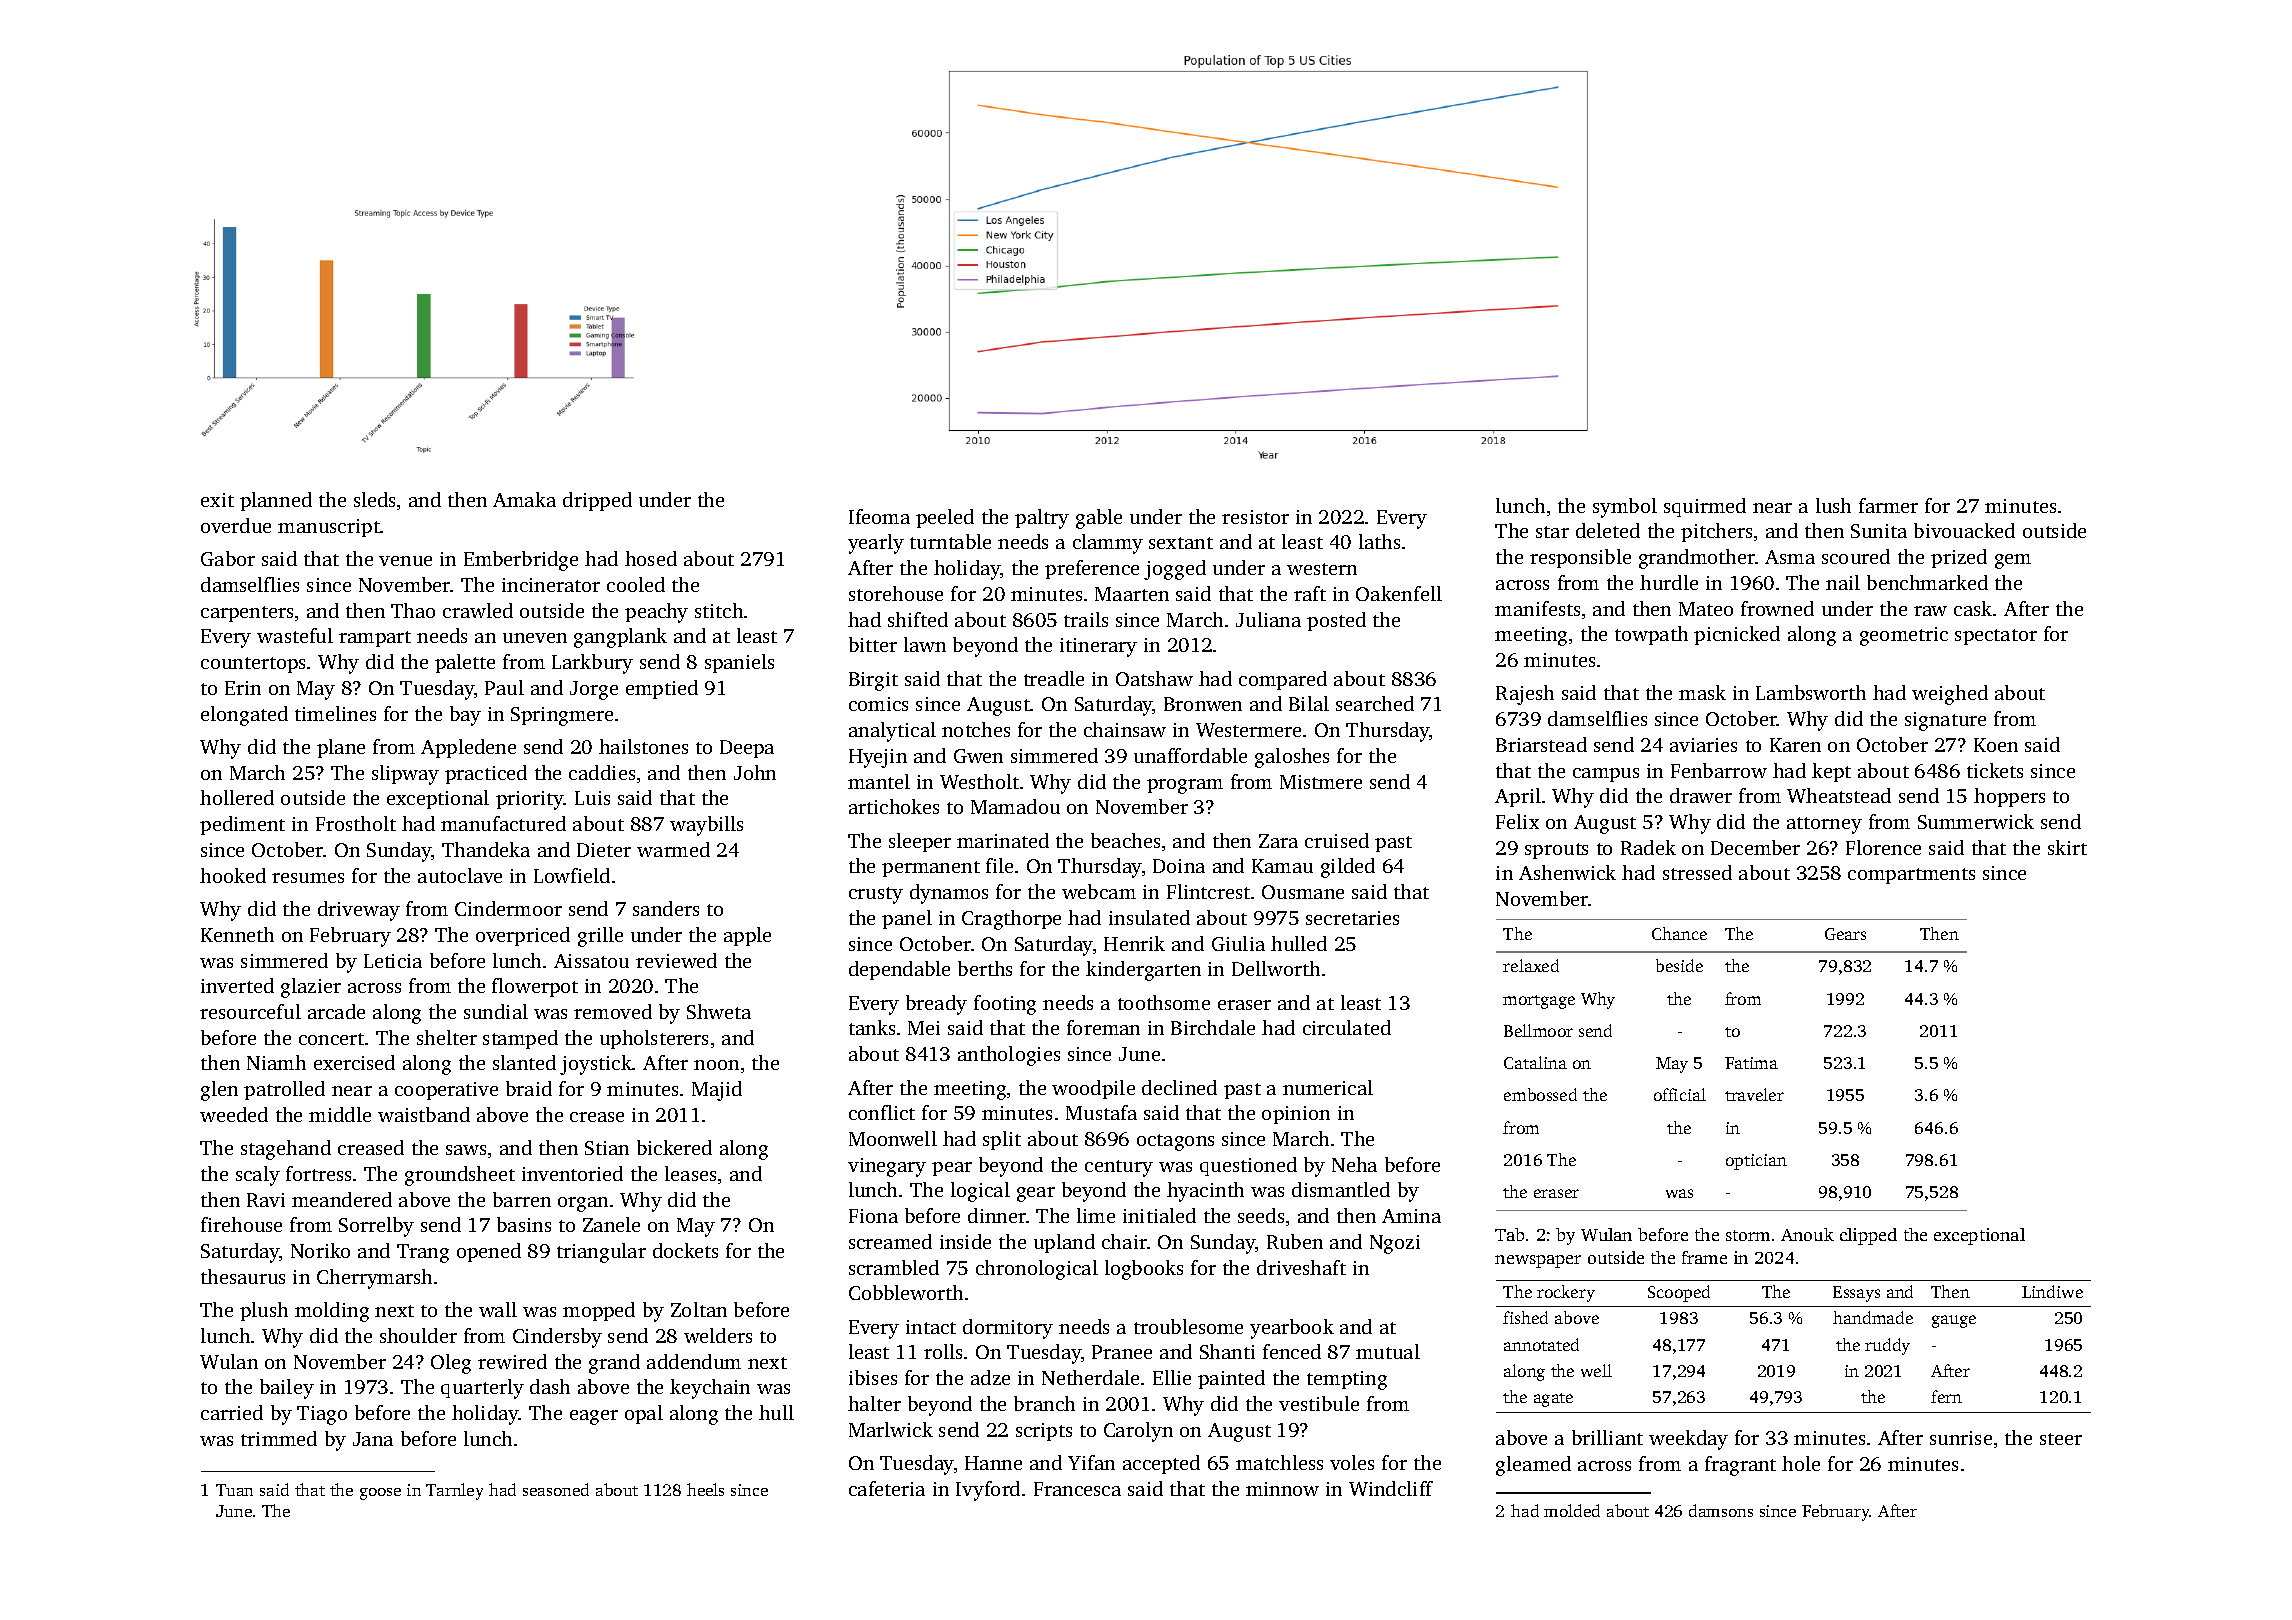 The height and width of the page is (1620, 2292). I want to click on wall, so click(498, 1309).
